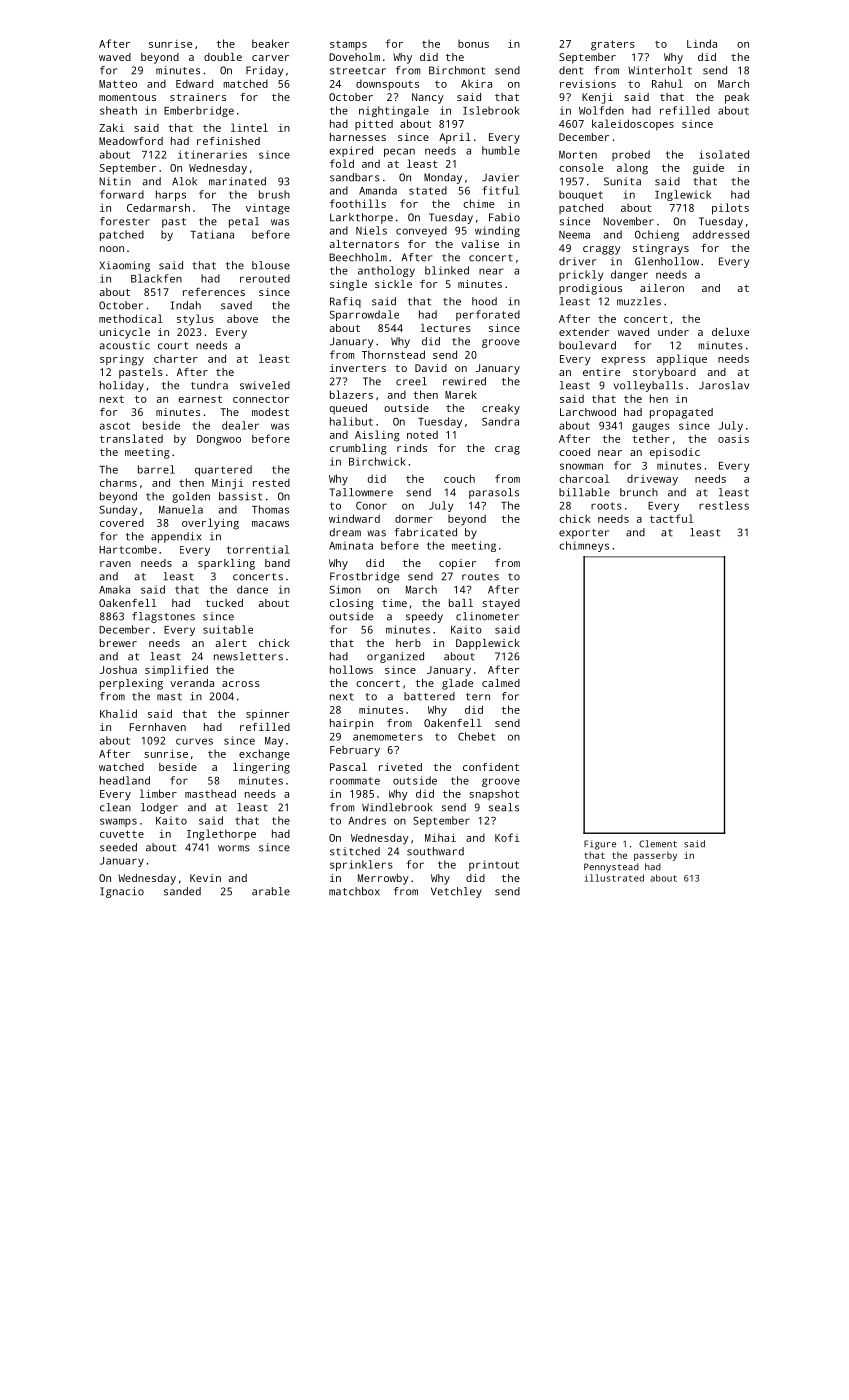 This screenshot has height=1400, width=849. I want to click on calmed, so click(501, 683).
